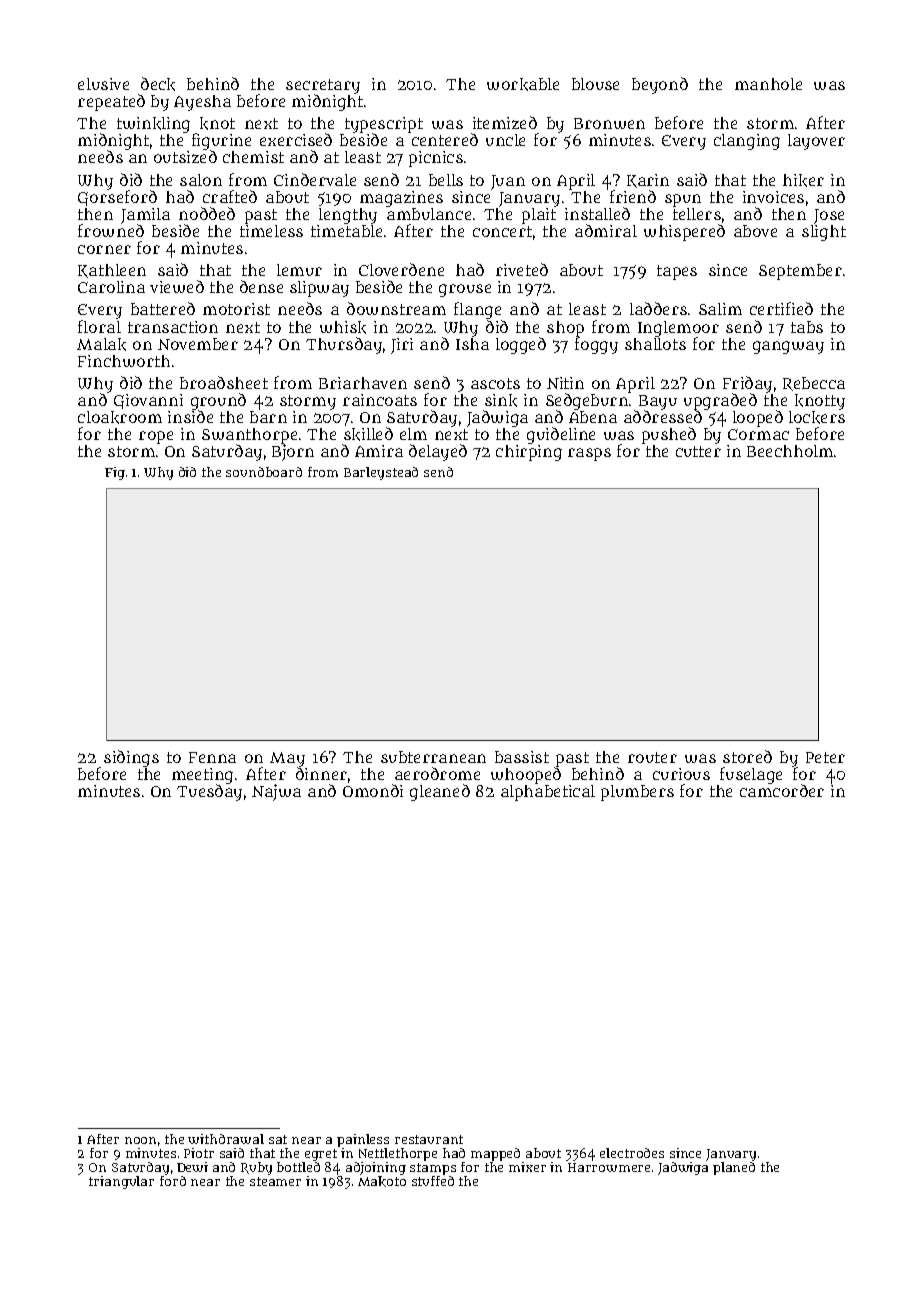 This document has height=1308, width=924. Describe the element at coordinates (652, 757) in the document. I see `router` at that location.
